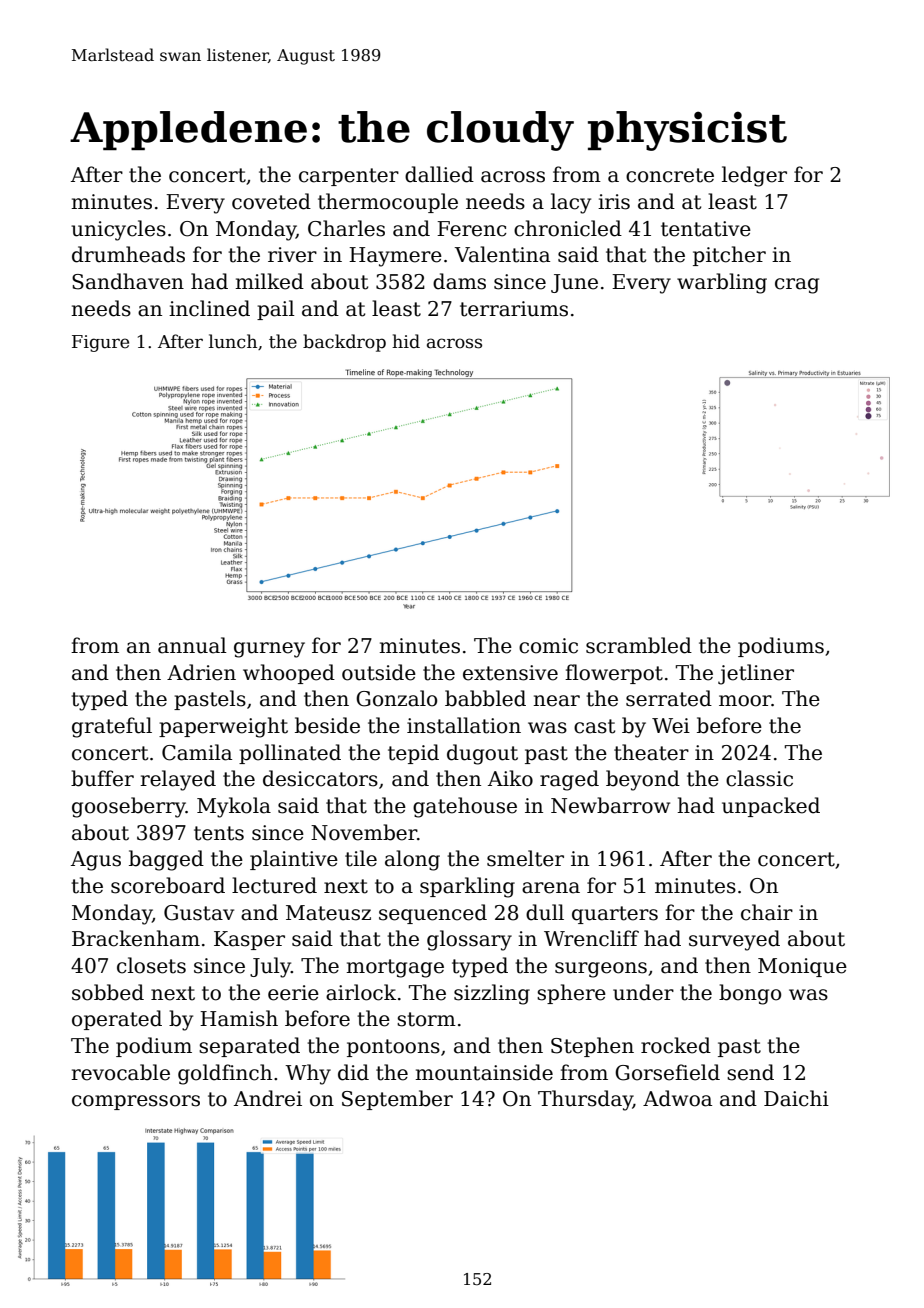 The height and width of the screenshot is (1308, 924). Describe the element at coordinates (128, 281) in the screenshot. I see `Sandhaven` at that location.
